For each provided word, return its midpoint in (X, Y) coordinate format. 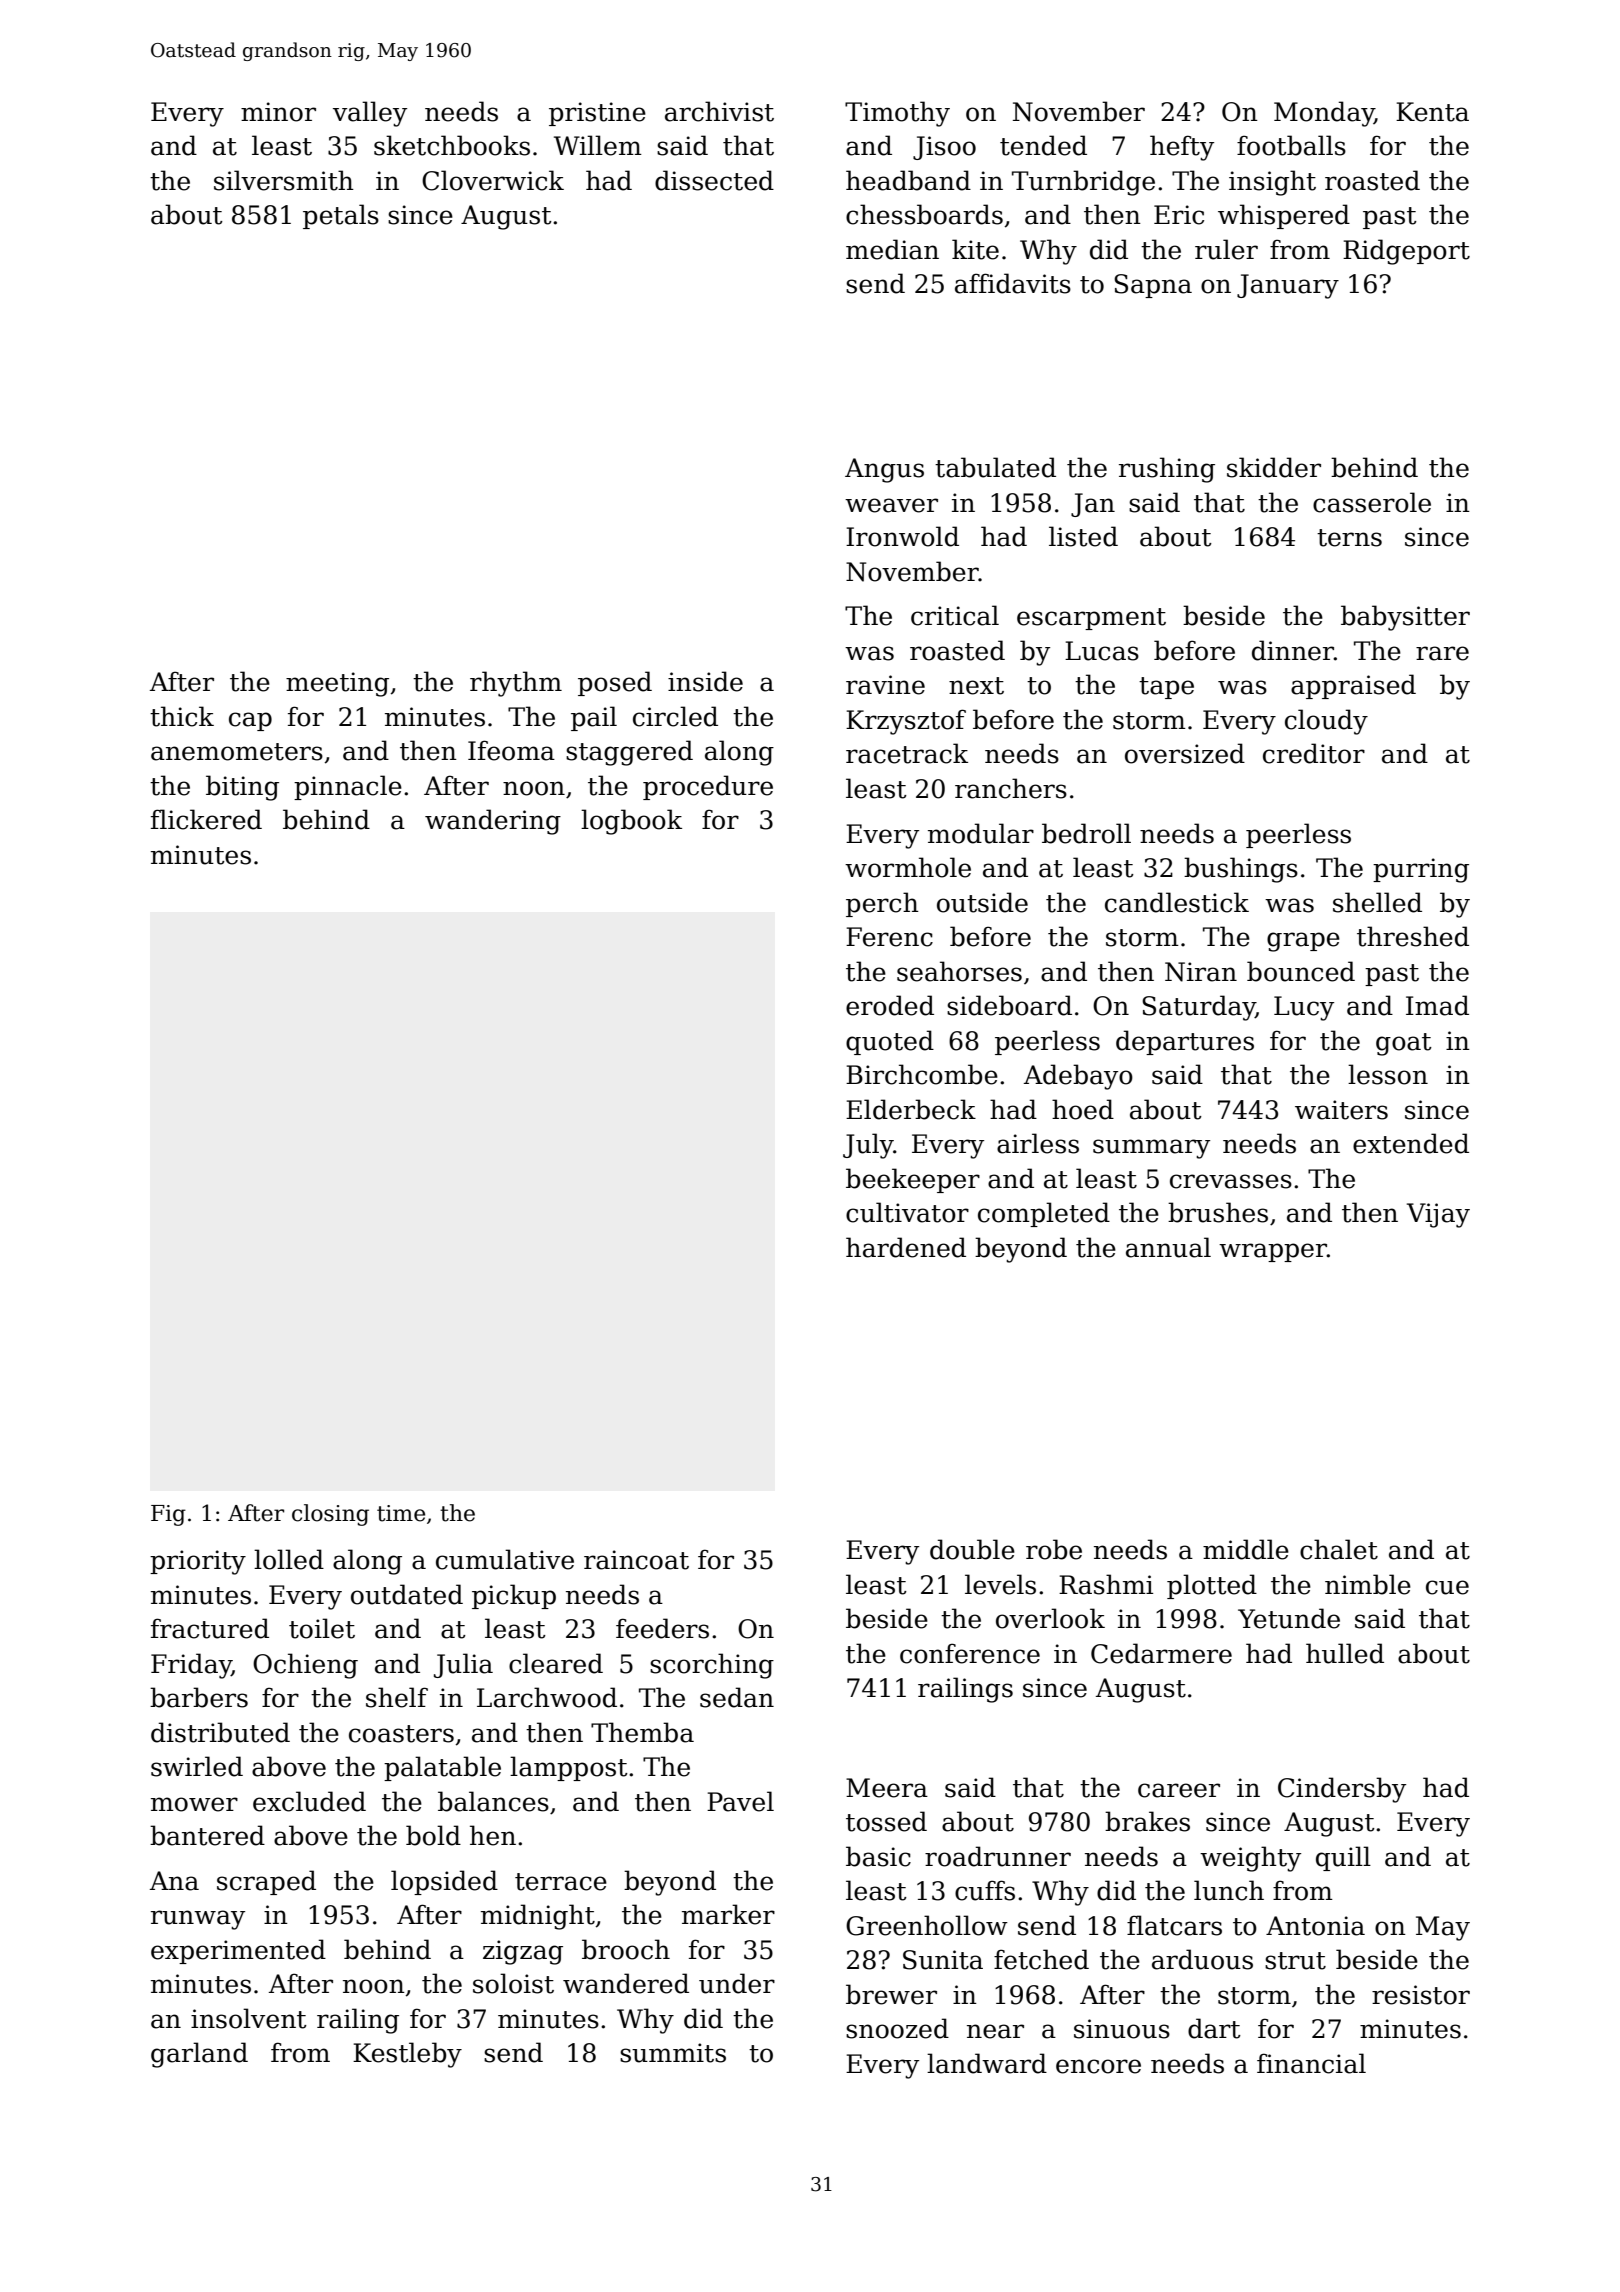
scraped (266, 1882)
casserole (1372, 502)
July (868, 1146)
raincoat (636, 1560)
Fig (168, 1515)
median (892, 249)
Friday (191, 1666)
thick (182, 716)
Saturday (1199, 1008)
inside (705, 681)
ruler (1226, 249)
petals (341, 216)
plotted (1212, 1586)
